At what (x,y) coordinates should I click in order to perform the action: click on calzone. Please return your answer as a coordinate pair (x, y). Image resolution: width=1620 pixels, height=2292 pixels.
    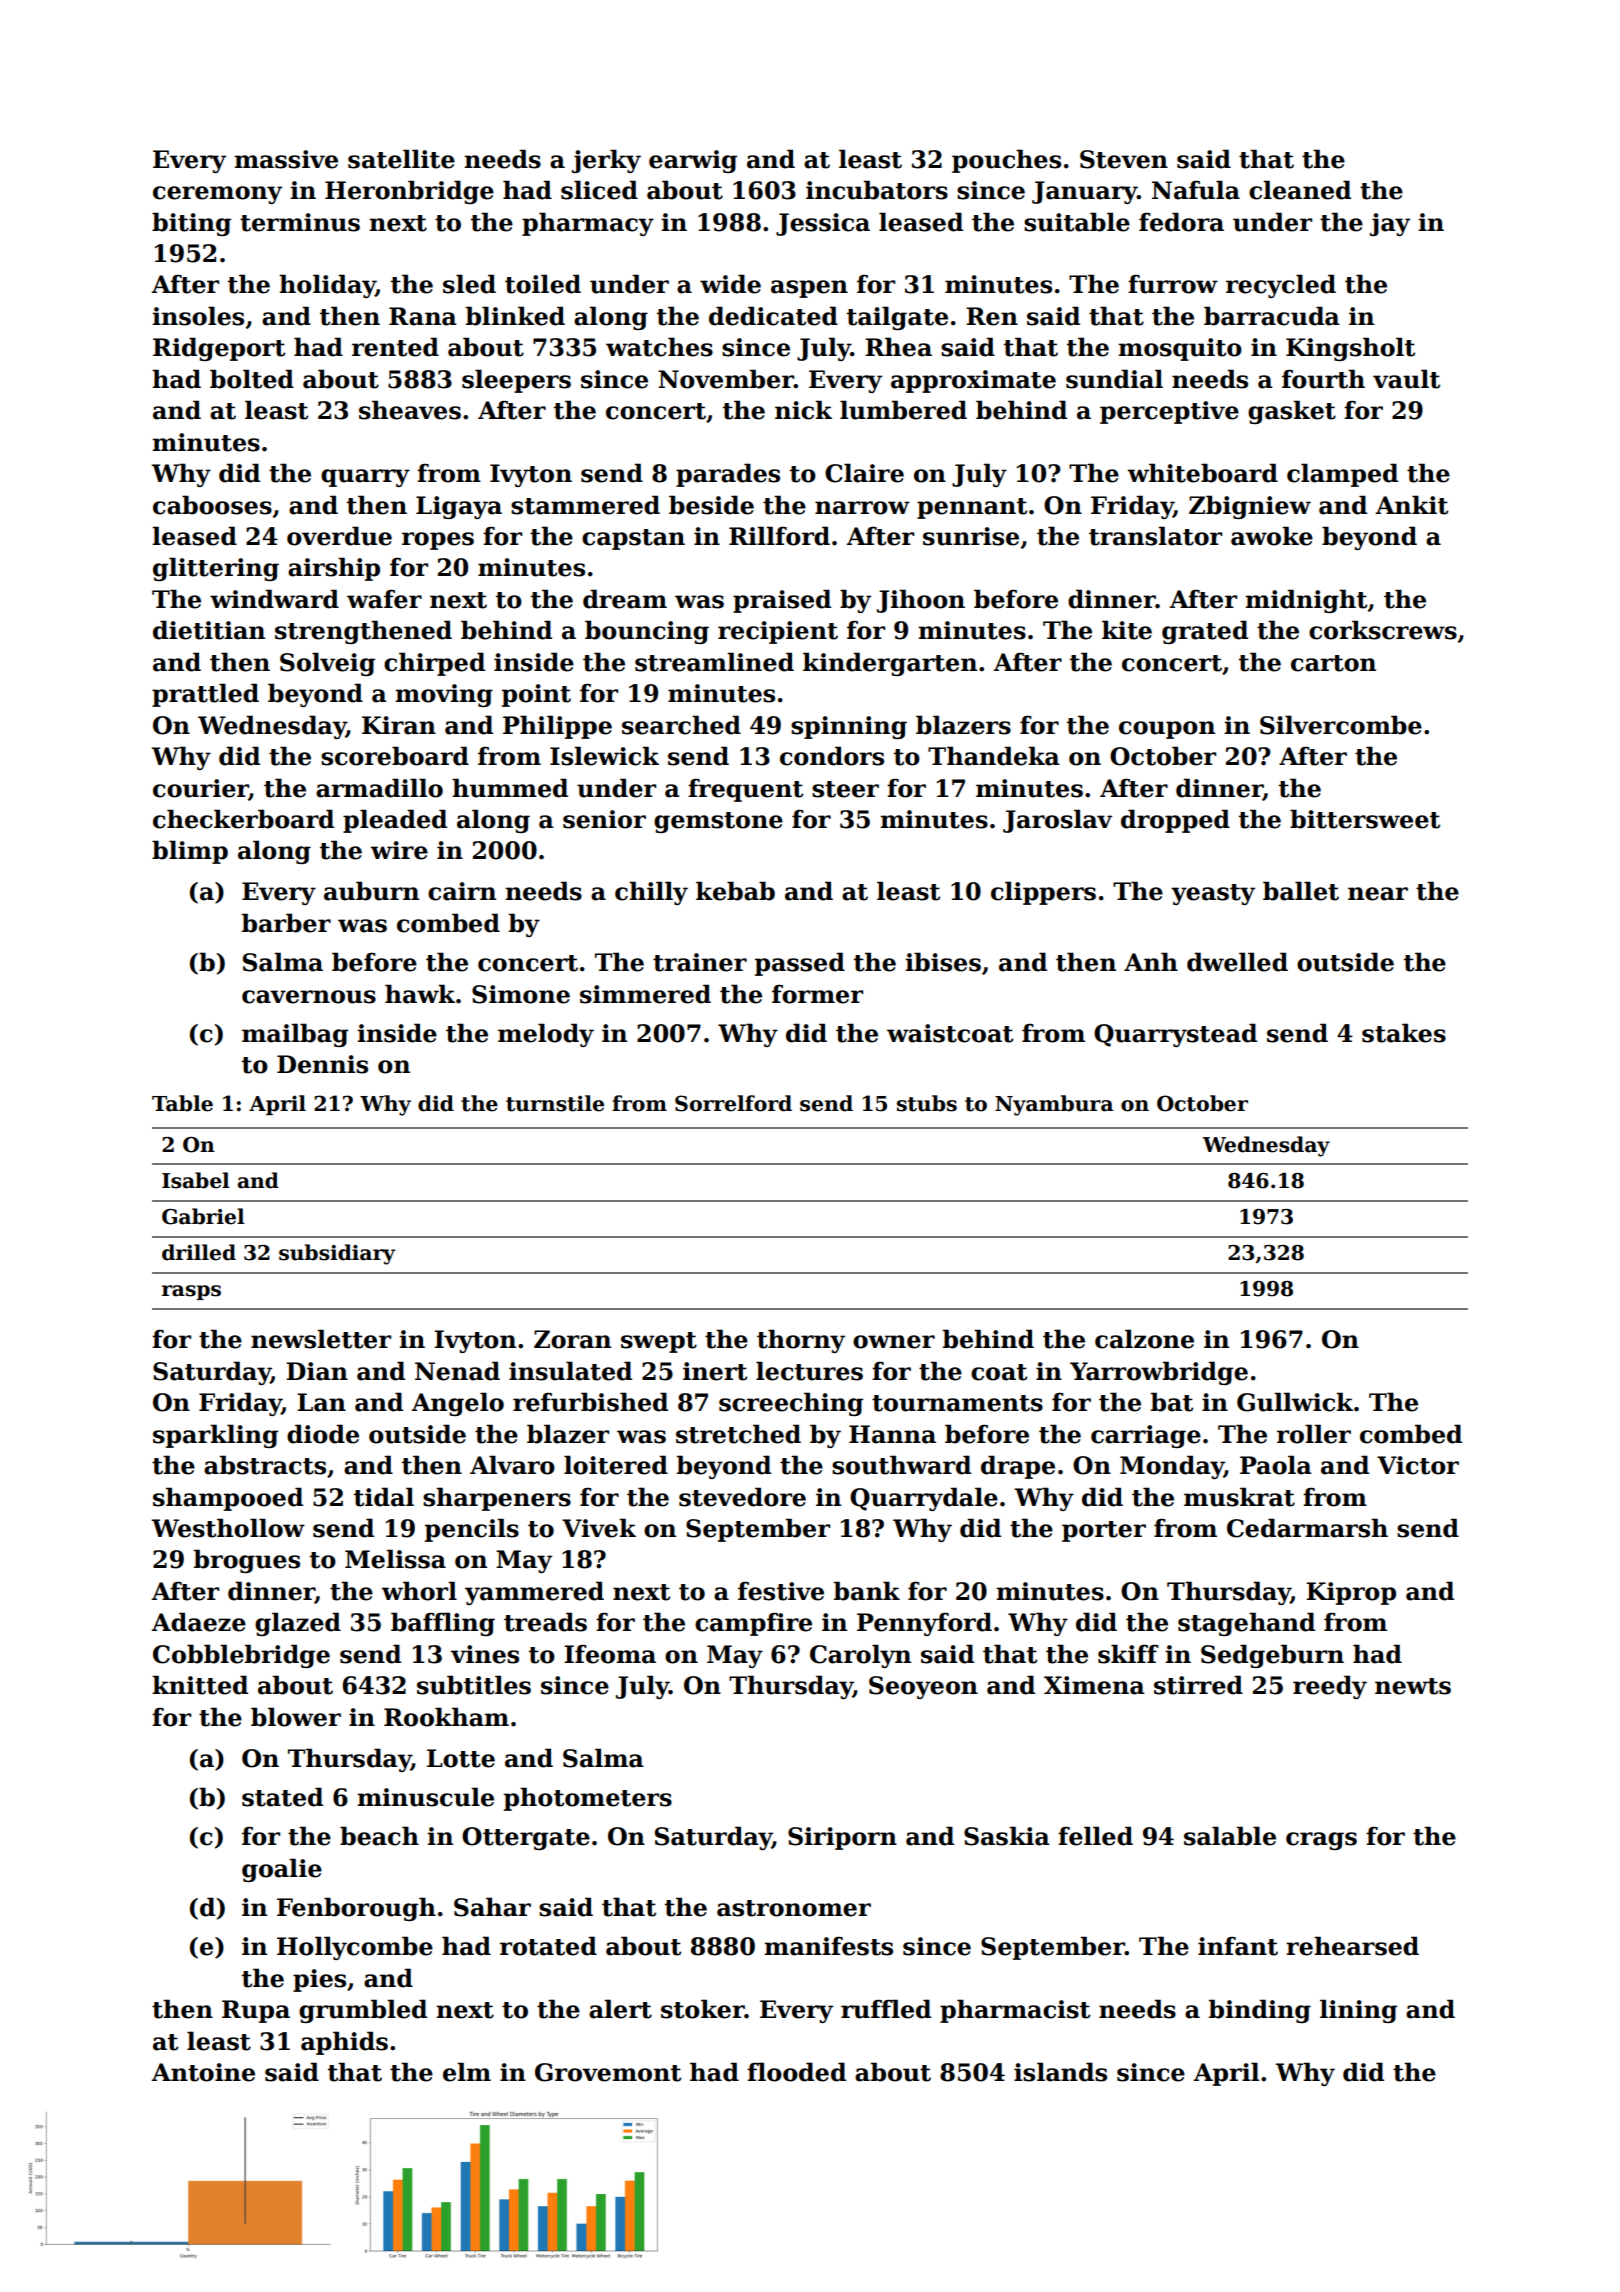
    Looking at the image, I should click on (1144, 1339).
